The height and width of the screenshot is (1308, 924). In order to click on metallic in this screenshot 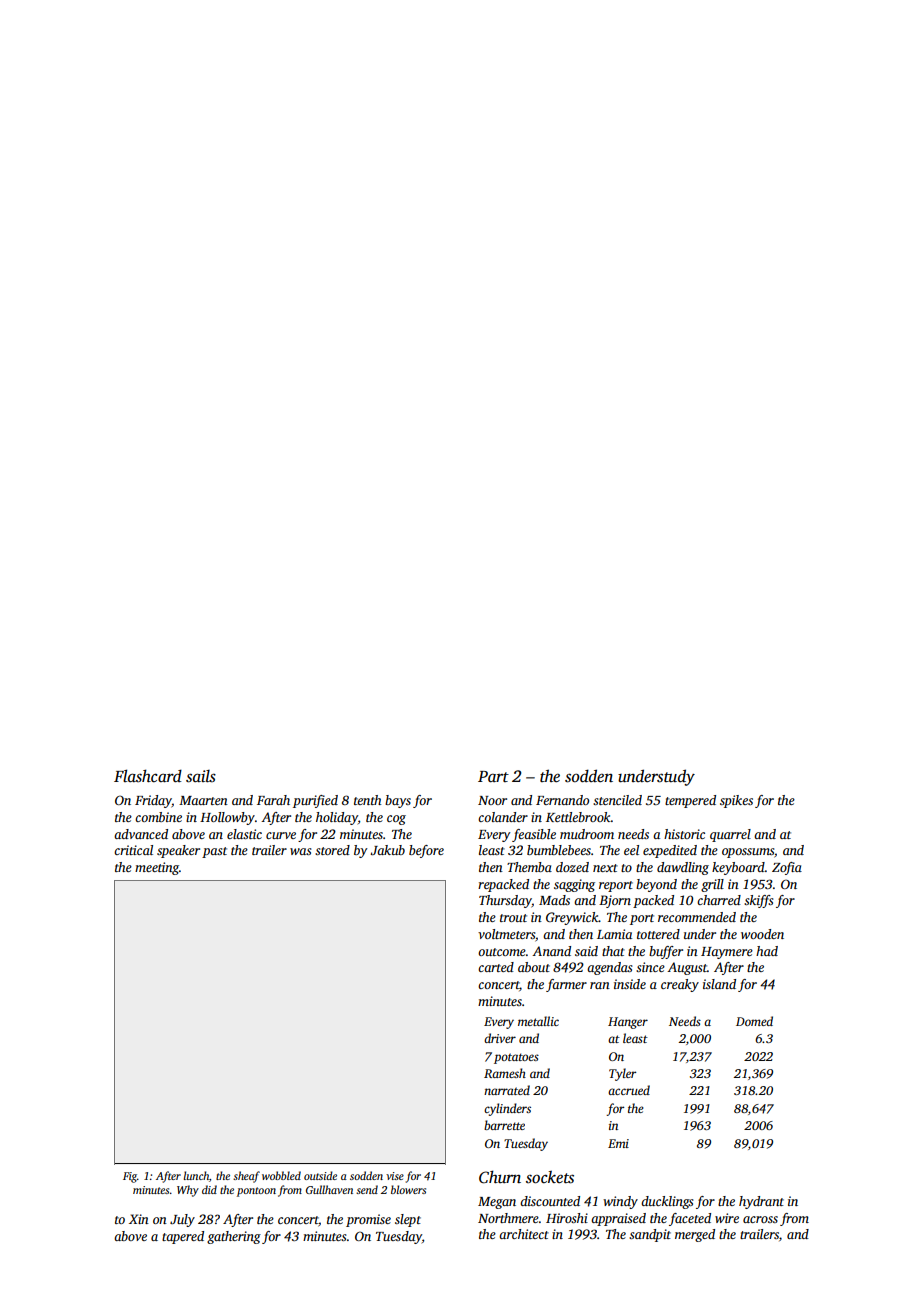, I will do `click(538, 1021)`.
